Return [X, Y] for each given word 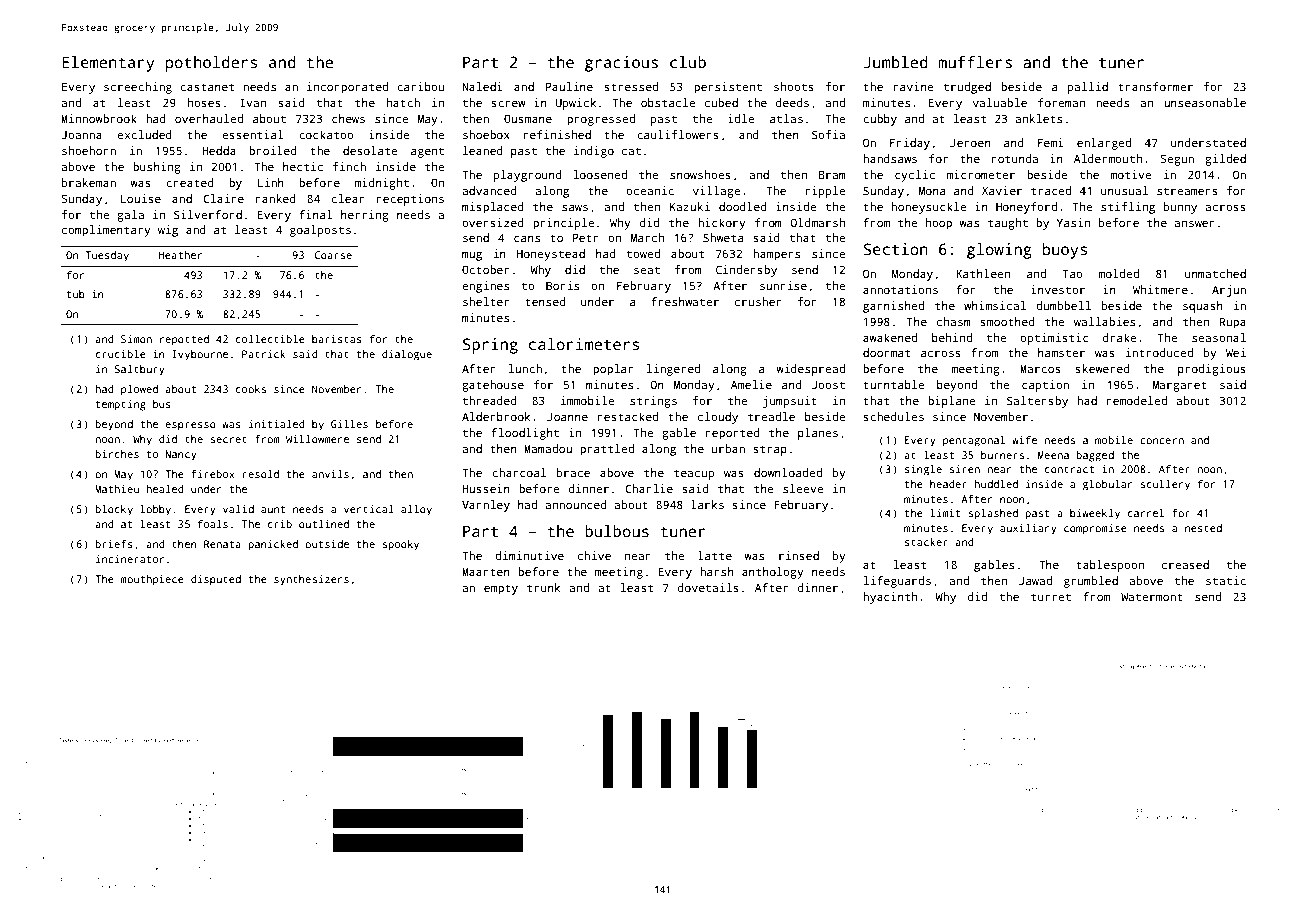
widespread [810, 370]
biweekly [1095, 514]
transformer [1155, 86]
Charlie [649, 488]
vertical [369, 509]
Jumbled [895, 62]
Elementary [108, 64]
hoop [939, 224]
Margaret [1180, 386]
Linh [271, 182]
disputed [216, 580]
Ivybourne [200, 355]
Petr [586, 237]
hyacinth [890, 598]
